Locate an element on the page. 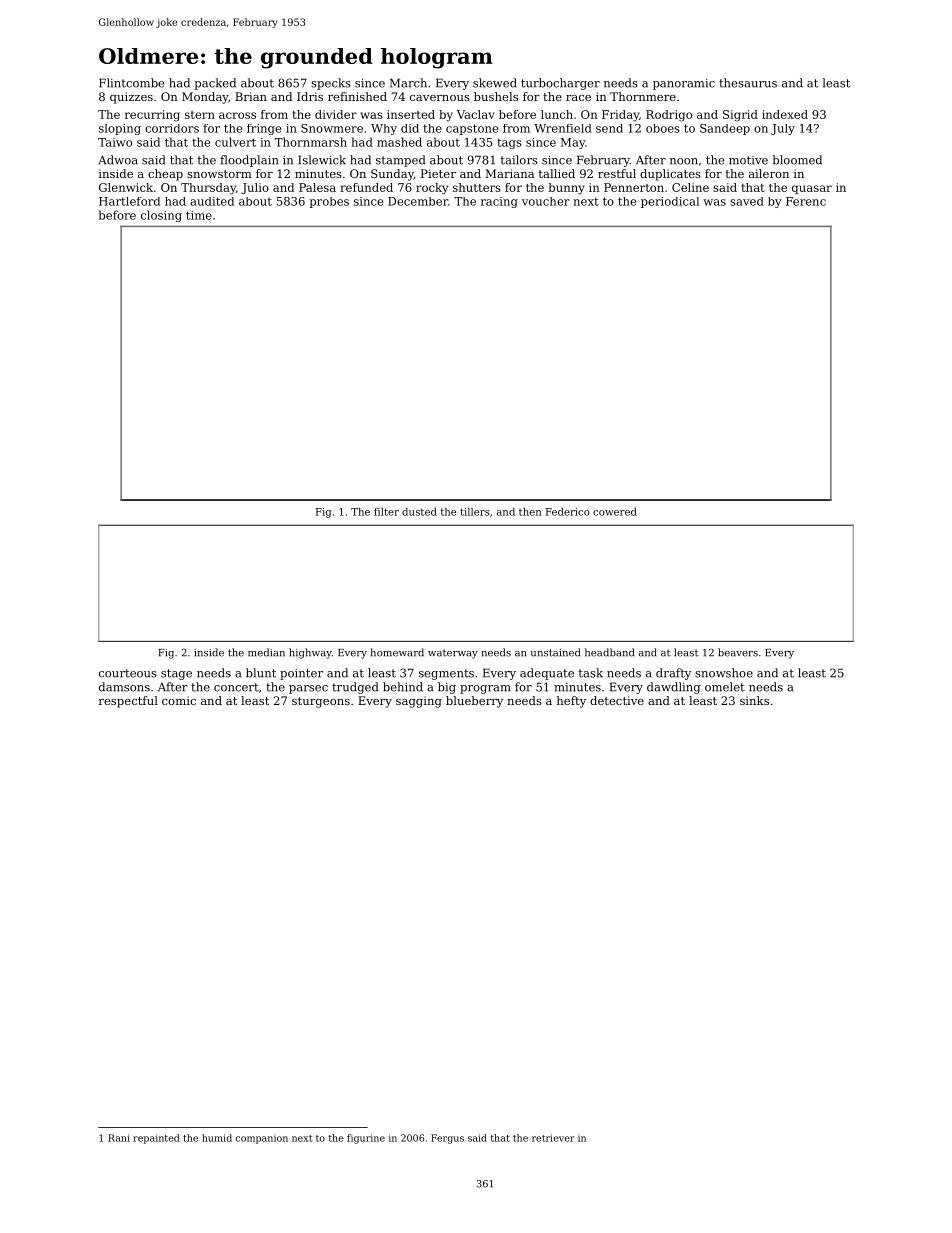 This page has height=1233, width=952. Rani is located at coordinates (119, 1138).
